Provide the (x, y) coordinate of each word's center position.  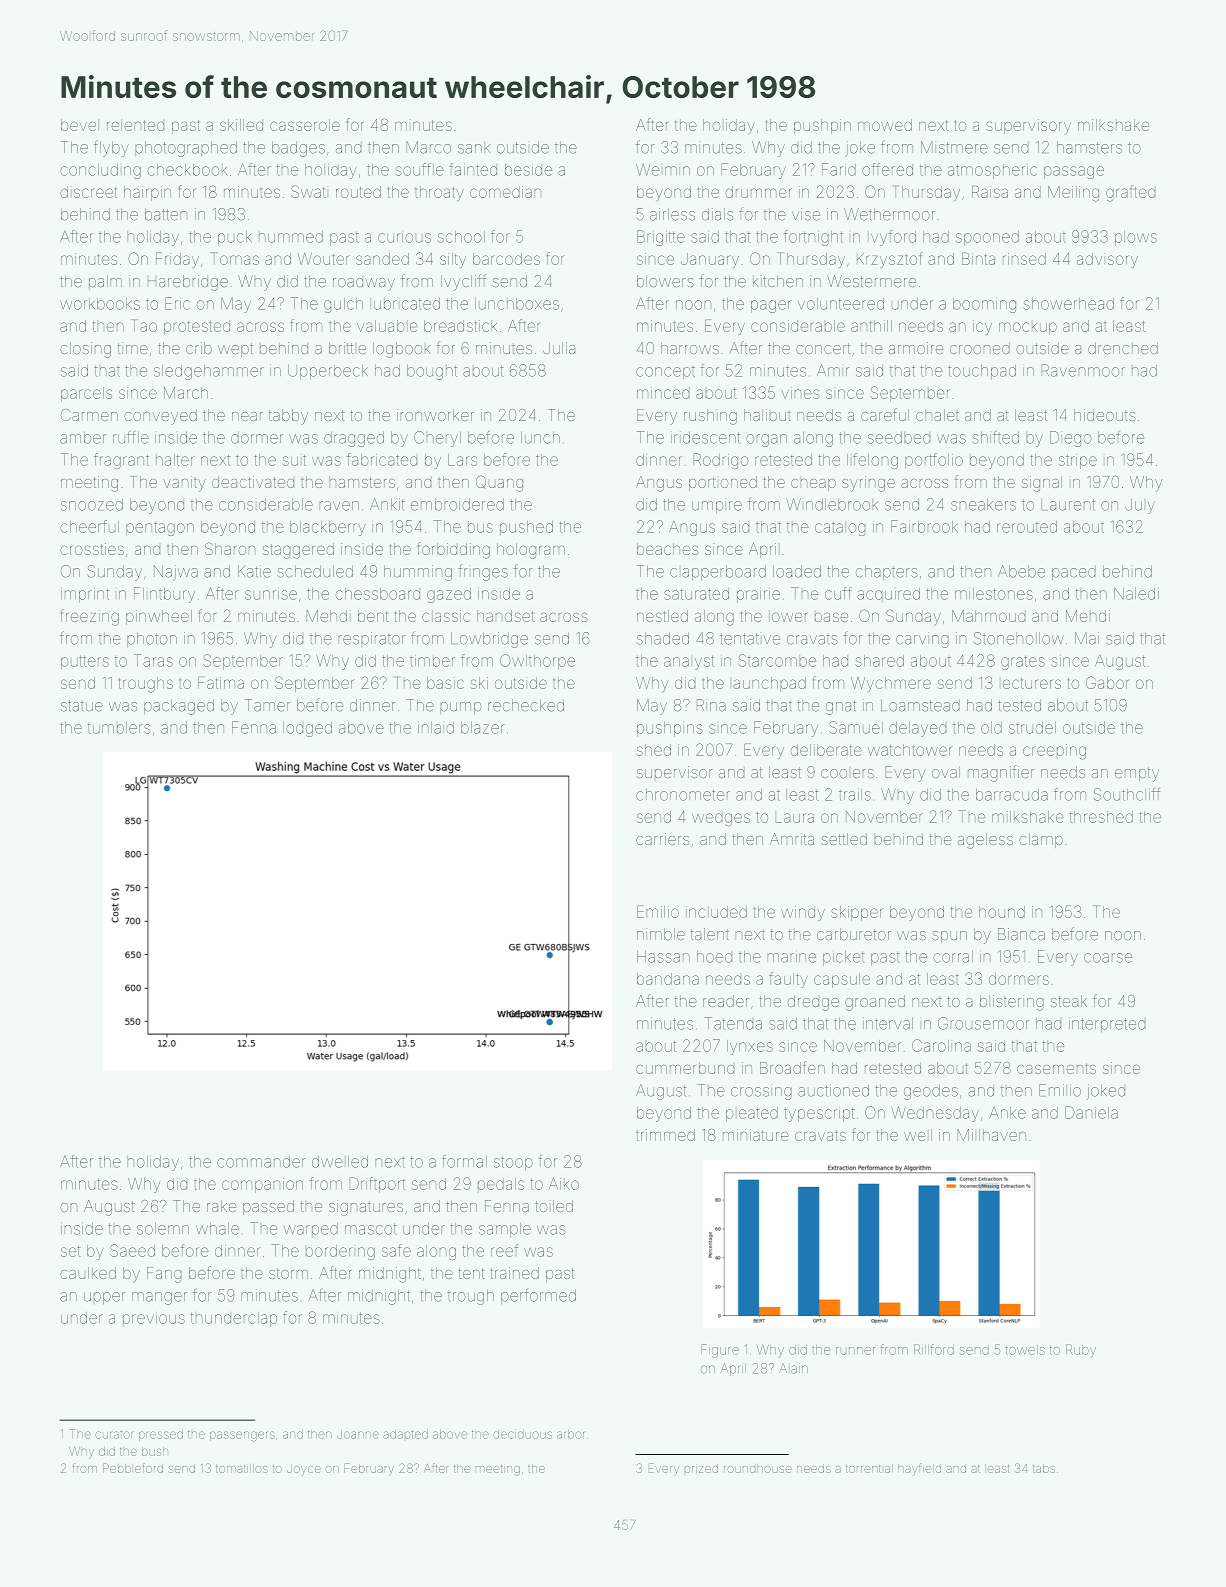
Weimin (663, 169)
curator (114, 1435)
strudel (1032, 728)
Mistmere (954, 147)
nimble (661, 934)
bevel (80, 125)
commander (261, 1162)
